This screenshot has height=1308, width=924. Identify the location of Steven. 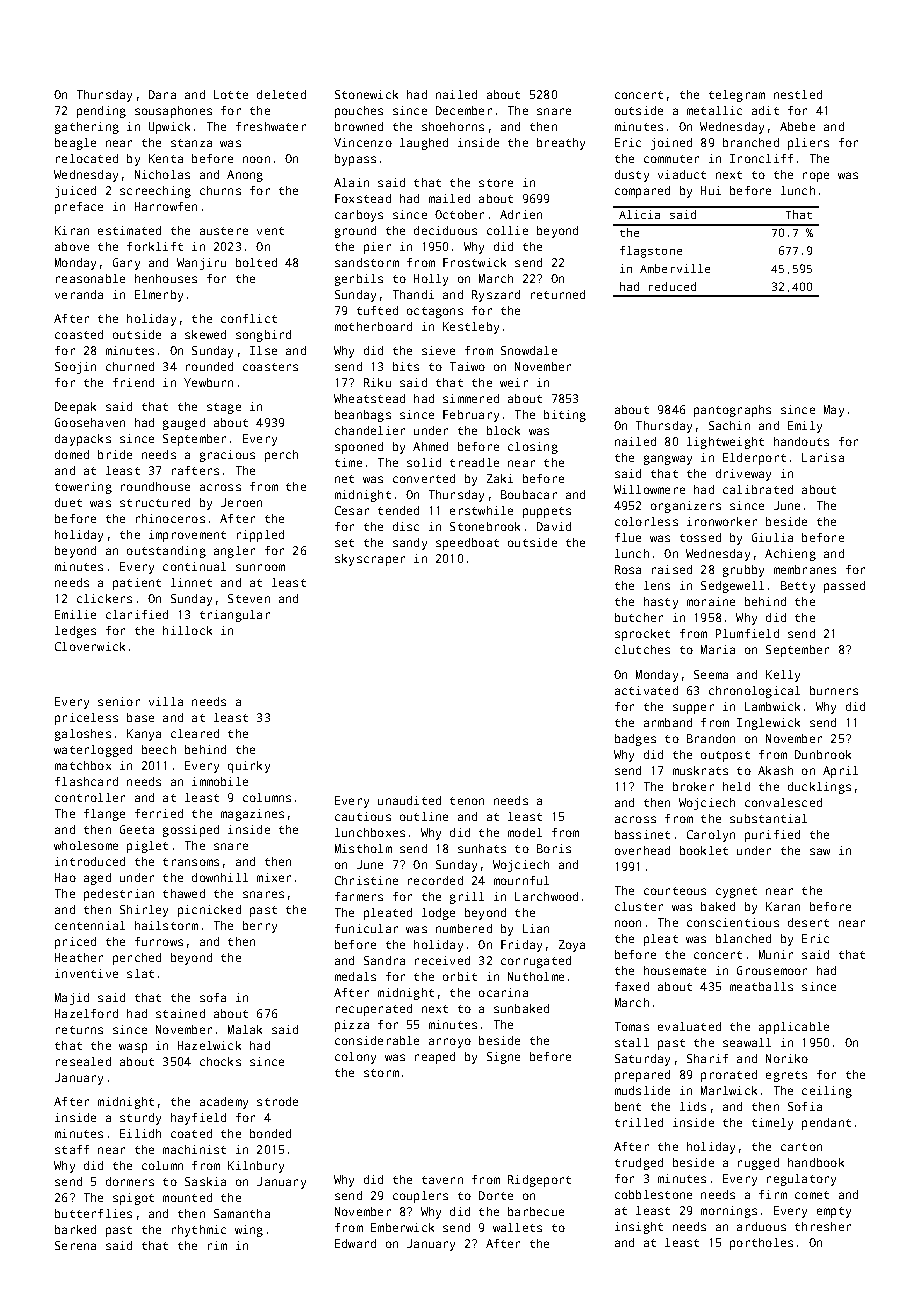
(249, 598).
